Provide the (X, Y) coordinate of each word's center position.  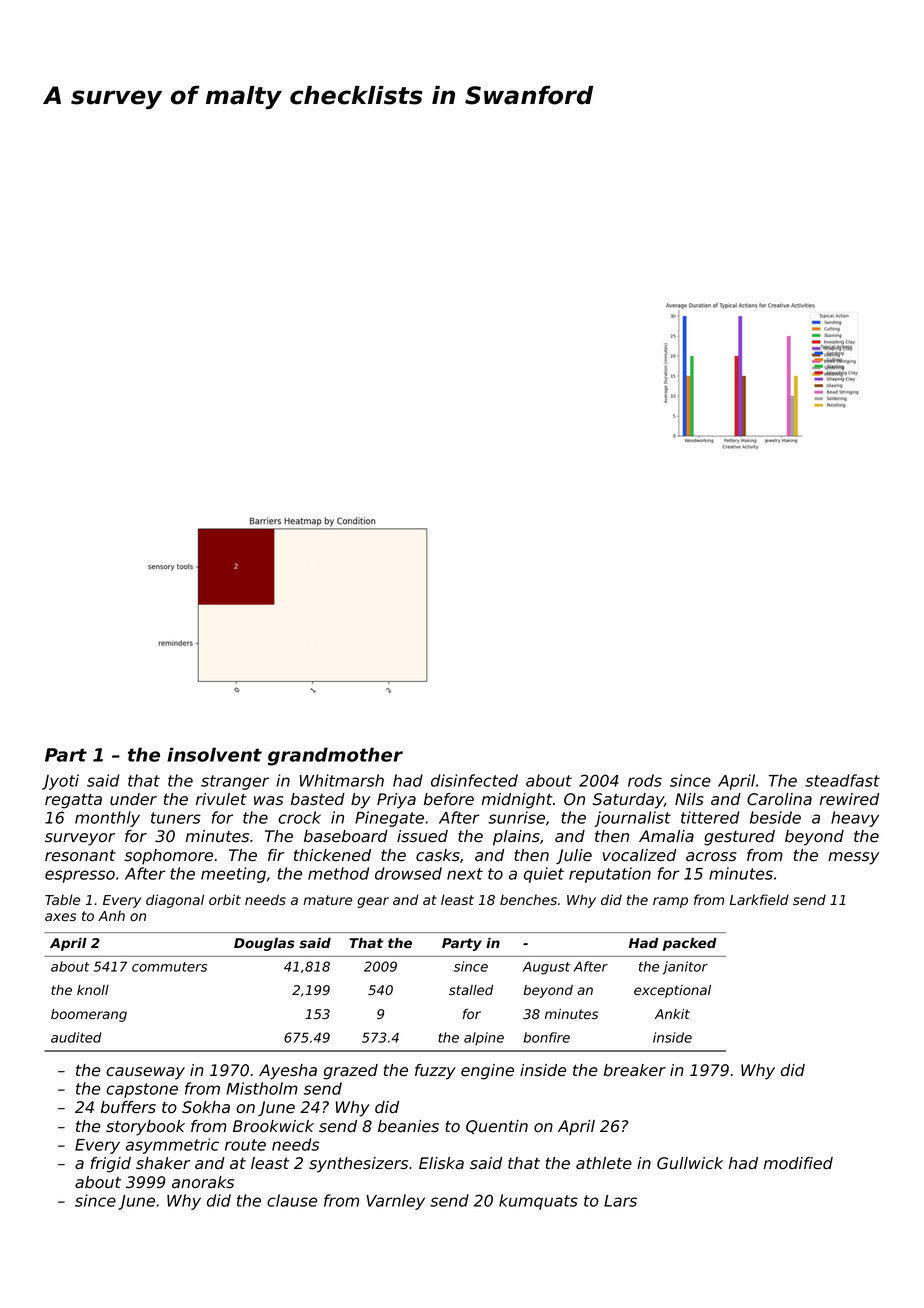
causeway (145, 1073)
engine (487, 1072)
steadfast (842, 780)
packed (690, 944)
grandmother (335, 756)
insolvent (214, 754)
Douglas (264, 944)
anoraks (203, 1182)
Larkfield (759, 899)
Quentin (497, 1127)
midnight (517, 801)
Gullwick (690, 1163)
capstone (142, 1090)
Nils (689, 799)
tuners (176, 818)
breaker (635, 1070)
